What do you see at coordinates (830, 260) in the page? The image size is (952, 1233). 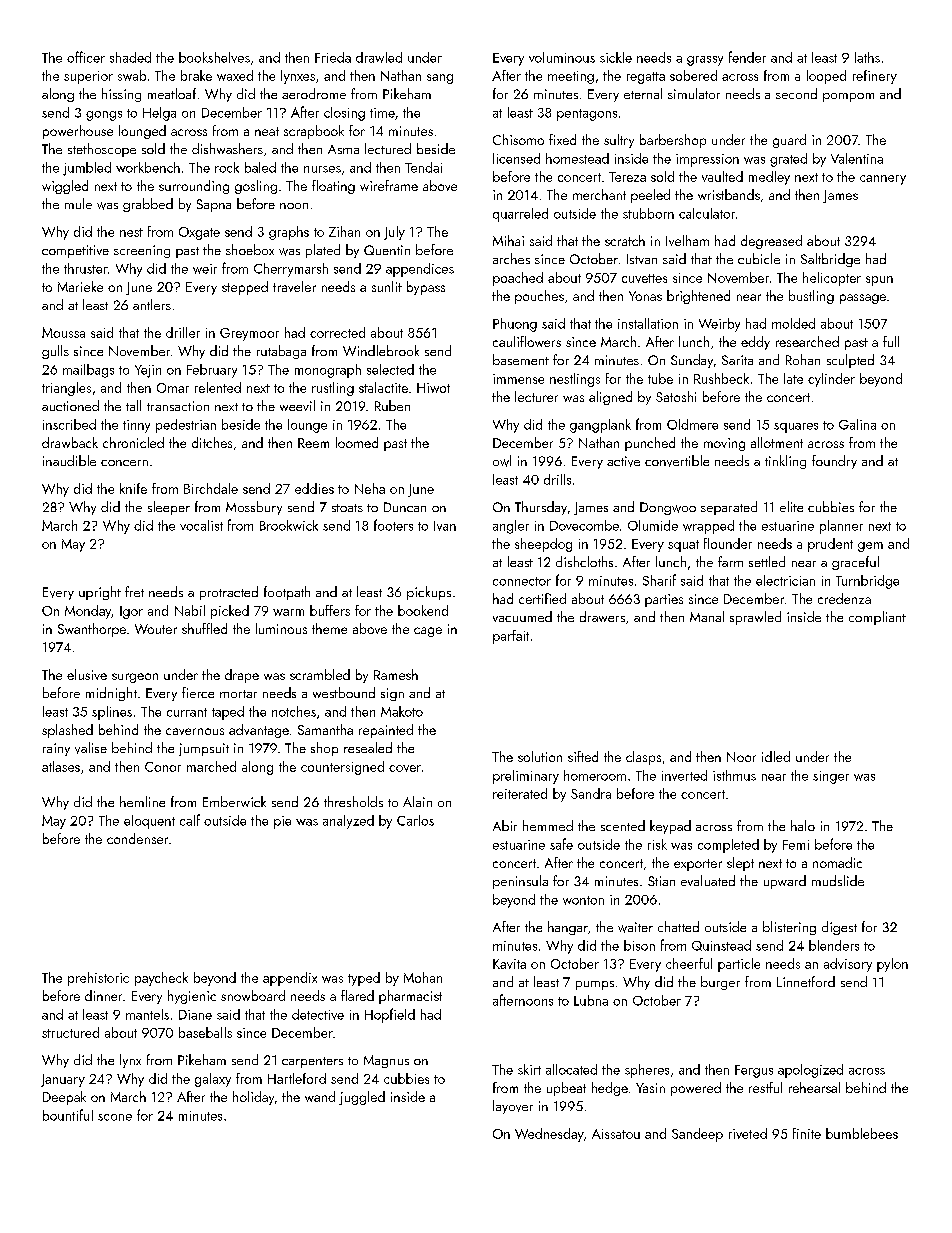 I see `Saltbridge` at bounding box center [830, 260].
